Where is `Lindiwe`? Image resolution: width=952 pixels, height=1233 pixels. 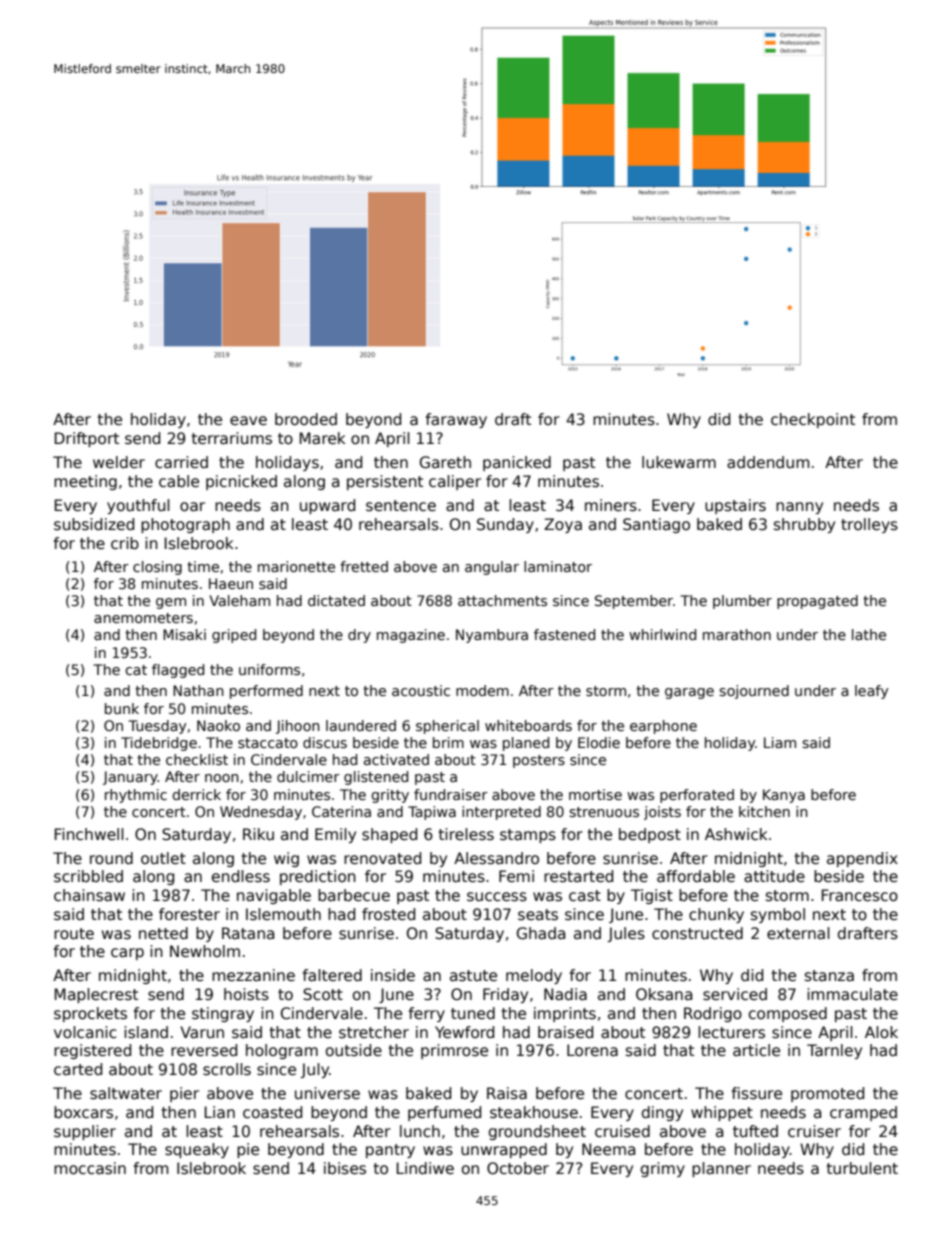
Lindiwe is located at coordinates (425, 1168).
